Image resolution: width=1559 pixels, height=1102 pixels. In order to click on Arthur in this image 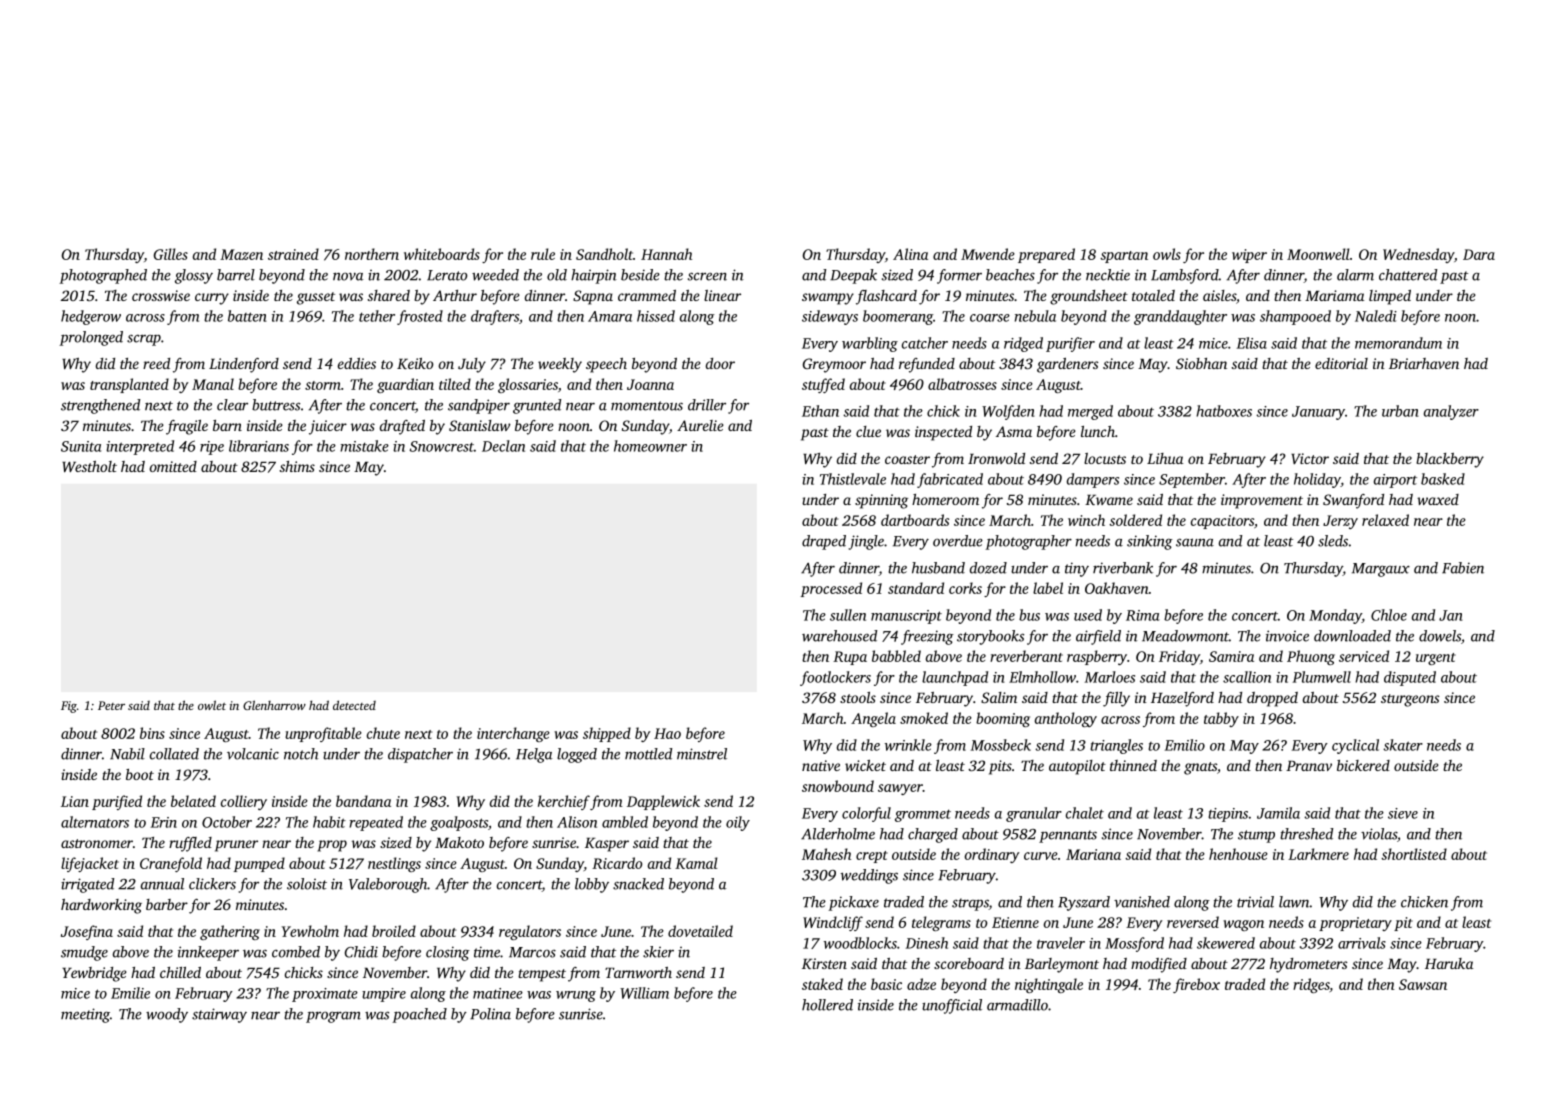, I will do `click(455, 295)`.
